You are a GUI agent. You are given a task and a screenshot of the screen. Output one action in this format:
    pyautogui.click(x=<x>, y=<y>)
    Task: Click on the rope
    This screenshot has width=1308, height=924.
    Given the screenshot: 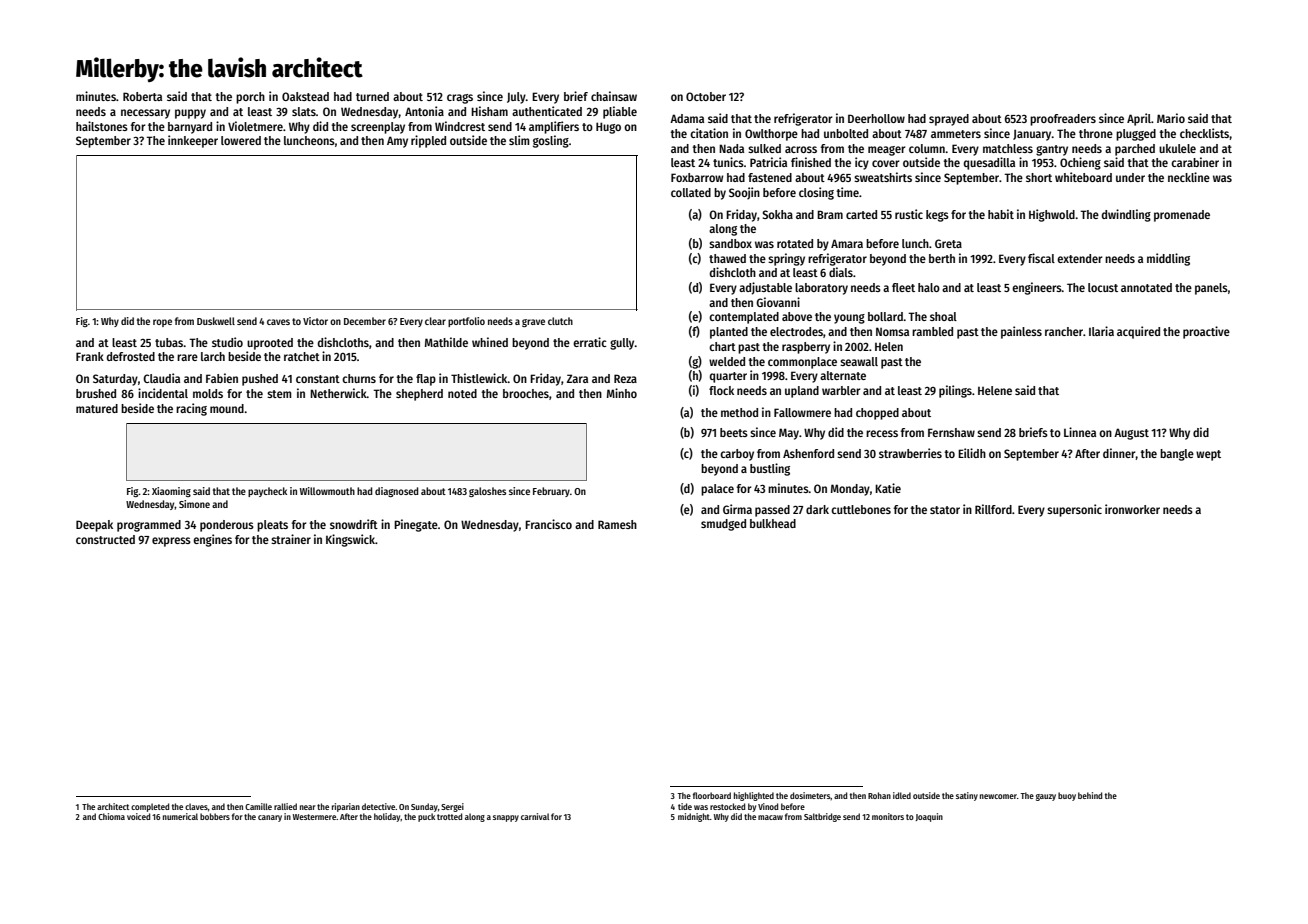 What is the action you would take?
    pyautogui.click(x=162, y=323)
